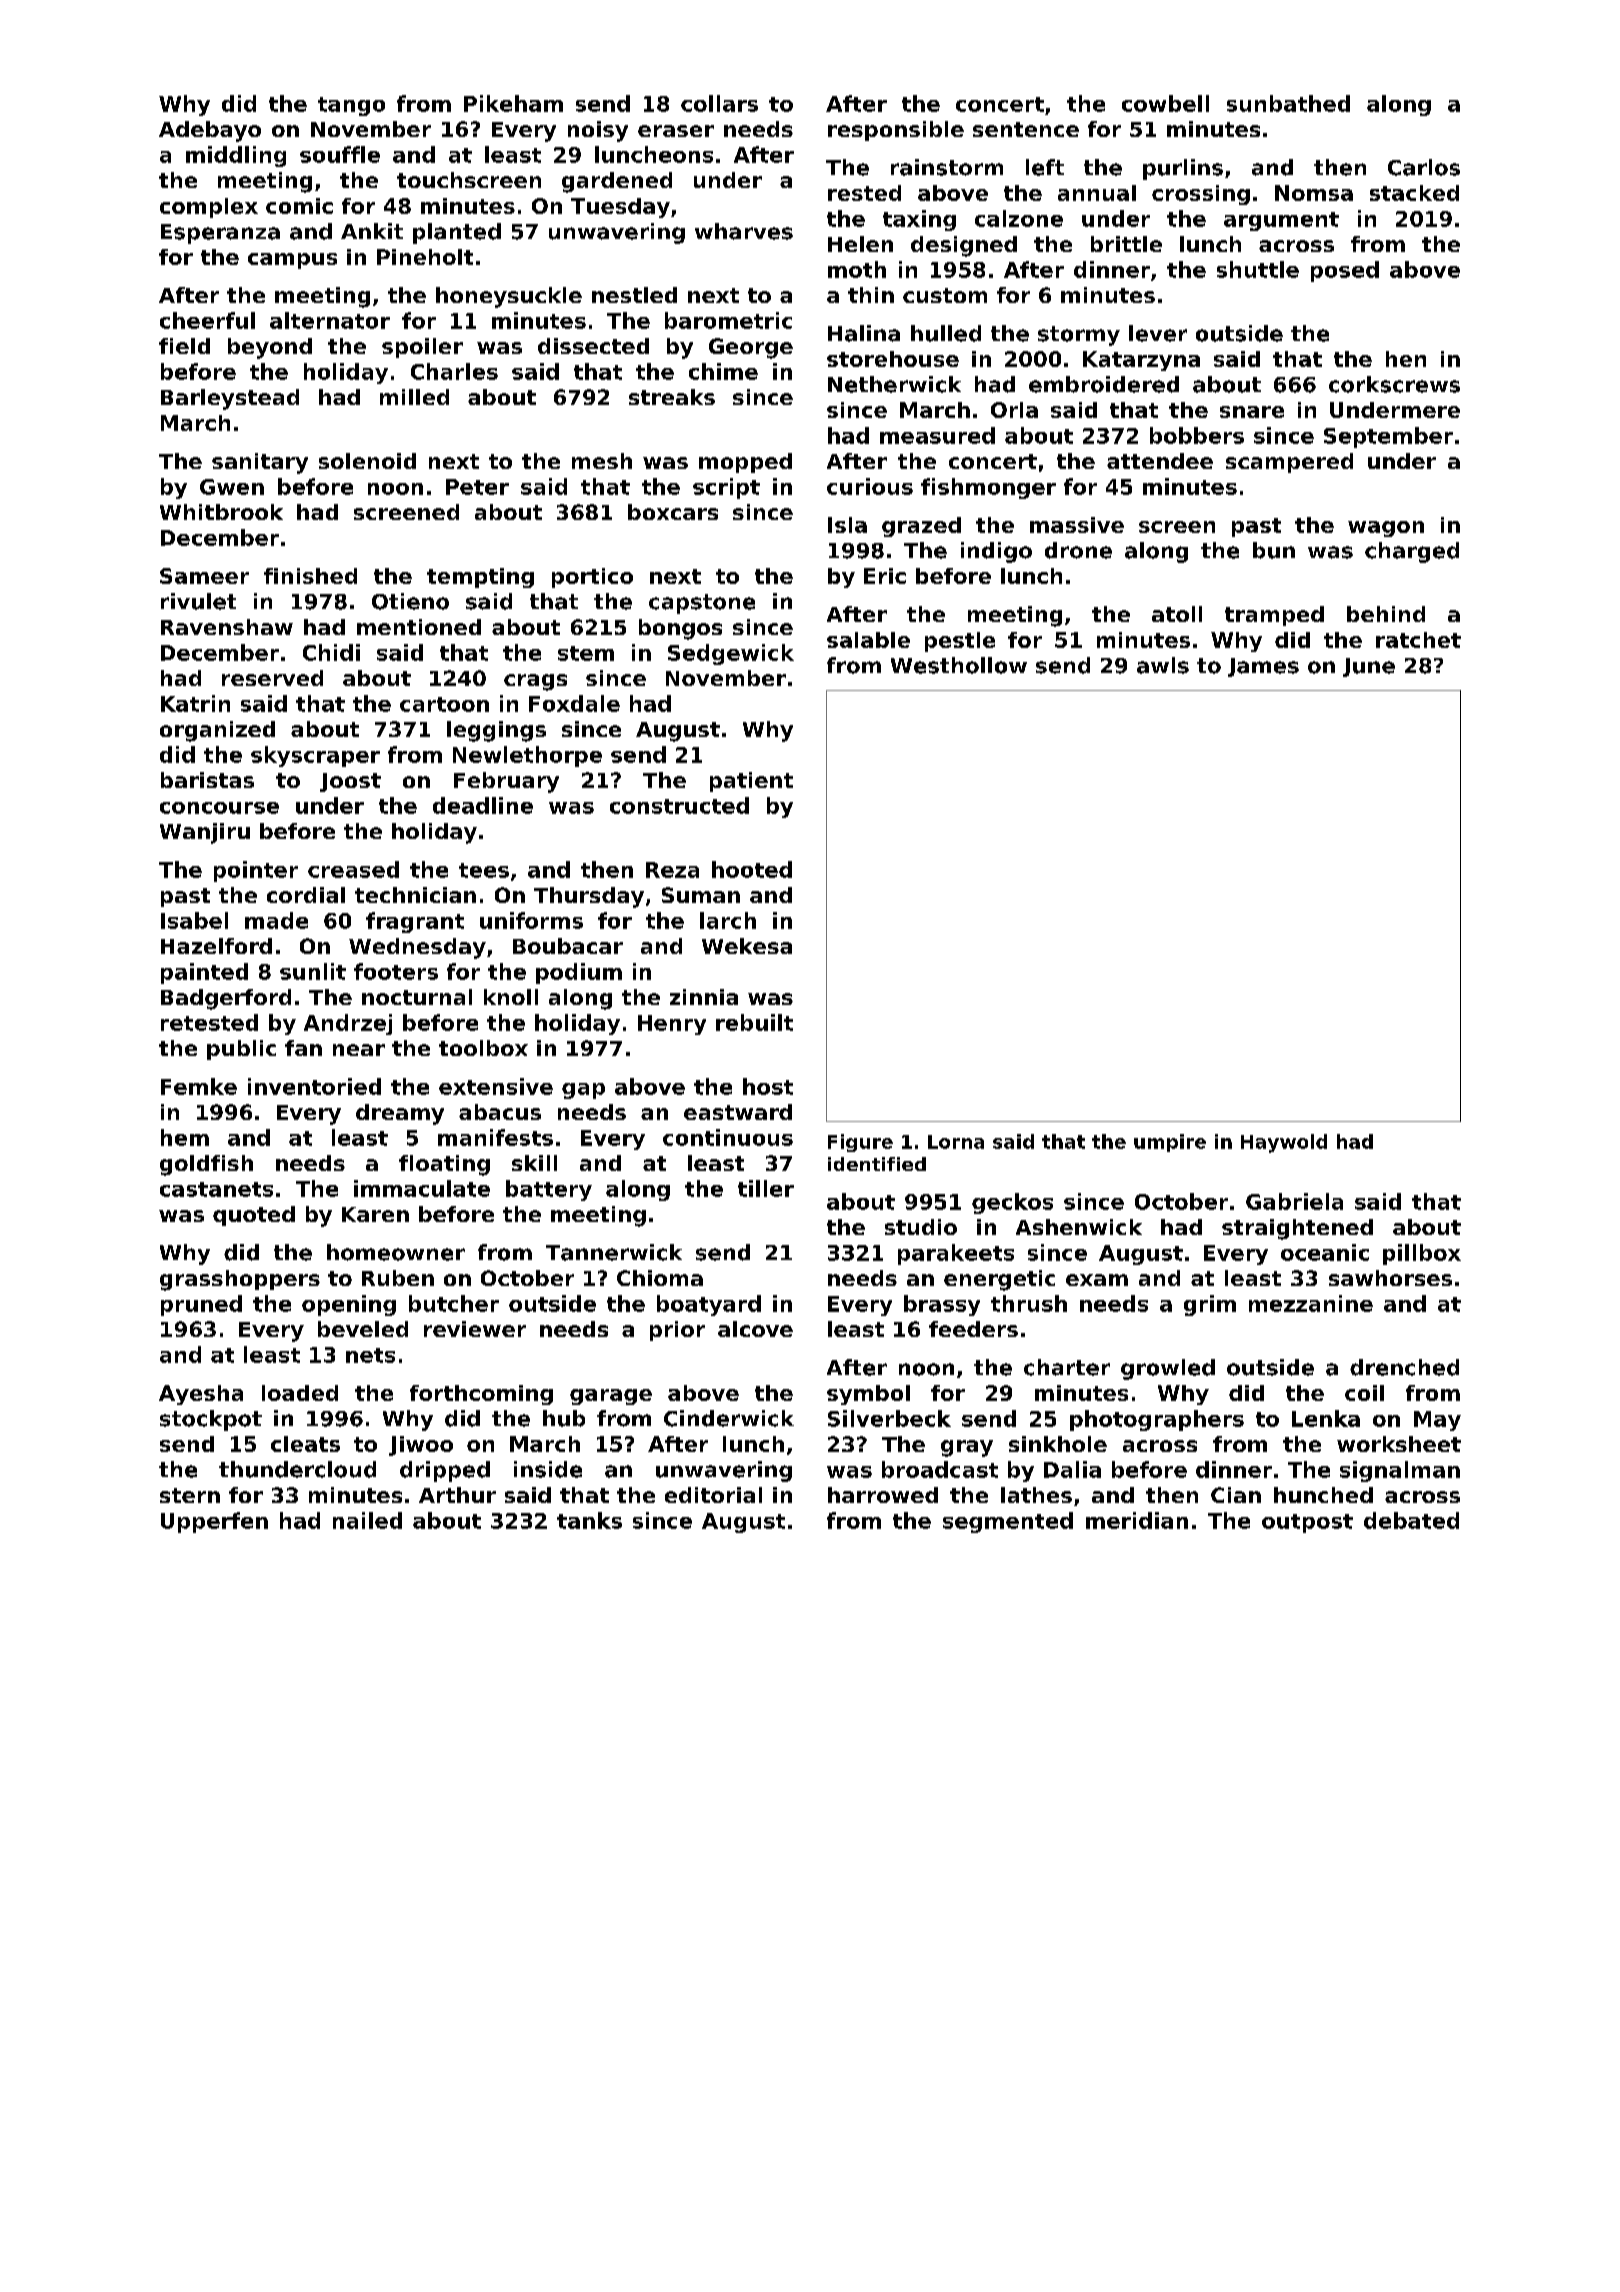 The image size is (1620, 2292). I want to click on Upperfen, so click(214, 1522).
